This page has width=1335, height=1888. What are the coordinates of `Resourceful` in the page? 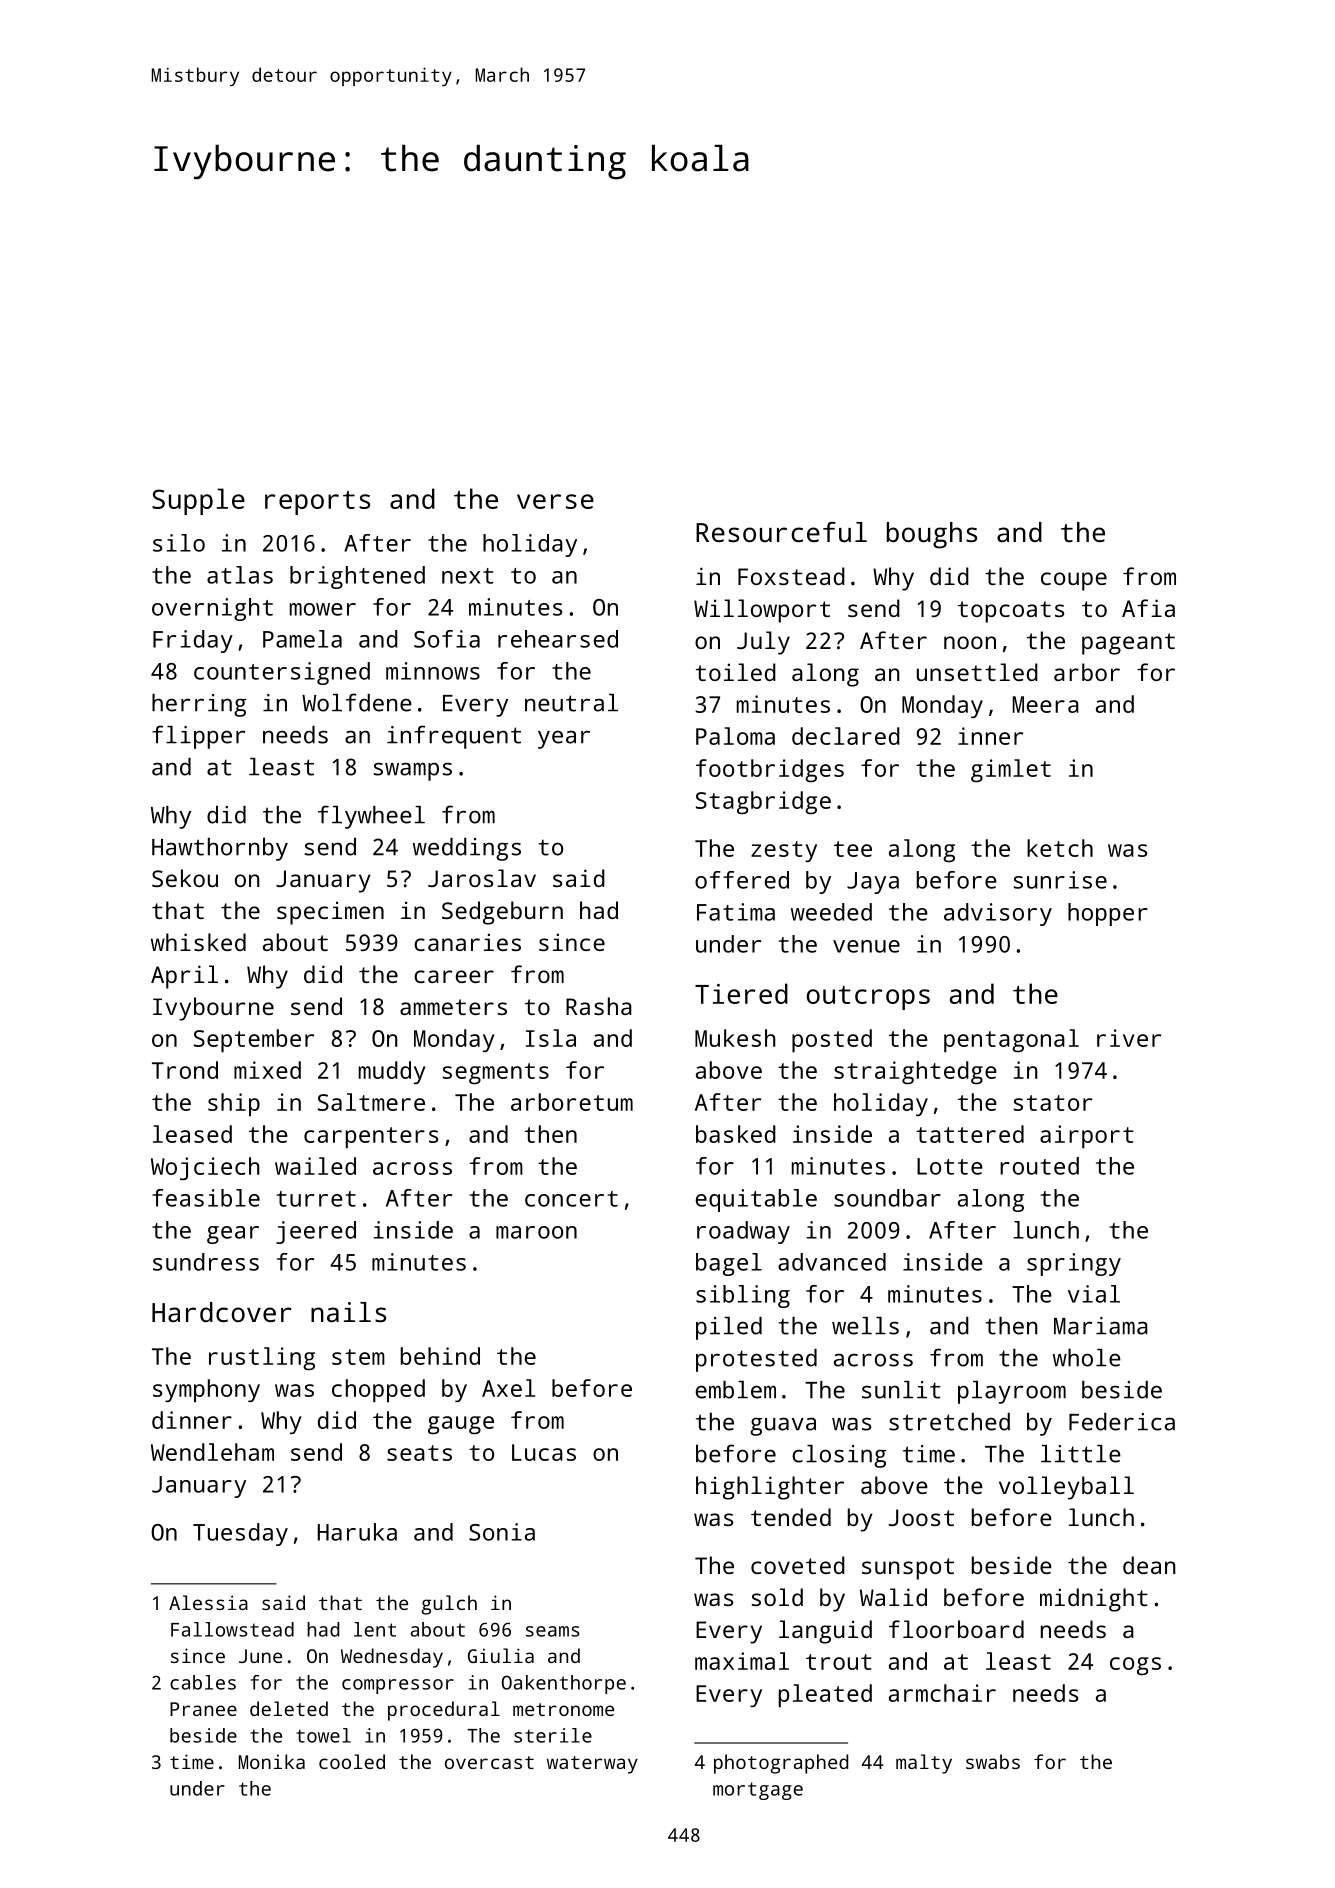 It's located at (781, 532).
